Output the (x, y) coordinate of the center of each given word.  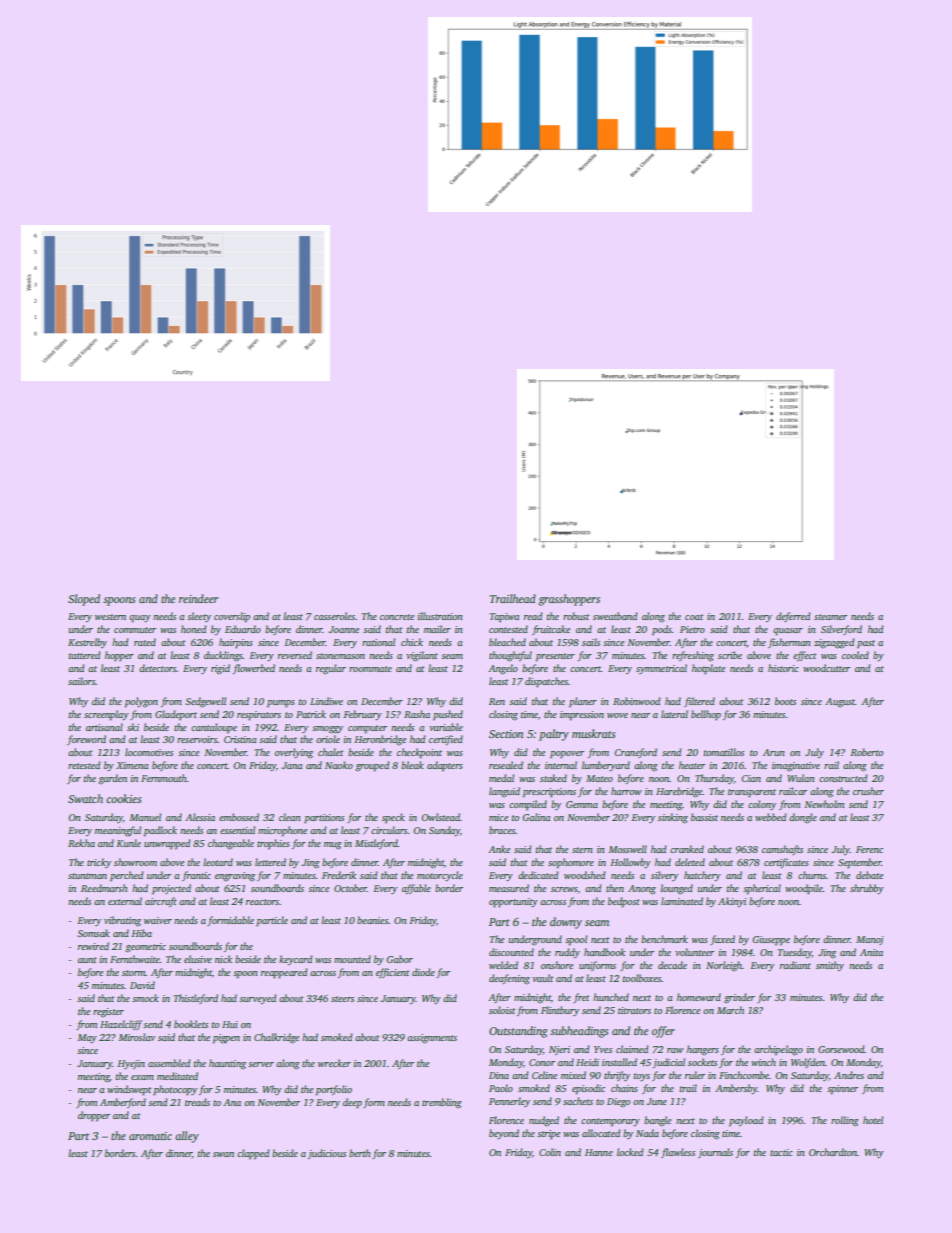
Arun (774, 752)
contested (508, 629)
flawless (678, 1153)
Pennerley (509, 1102)
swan (223, 1154)
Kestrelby (87, 643)
